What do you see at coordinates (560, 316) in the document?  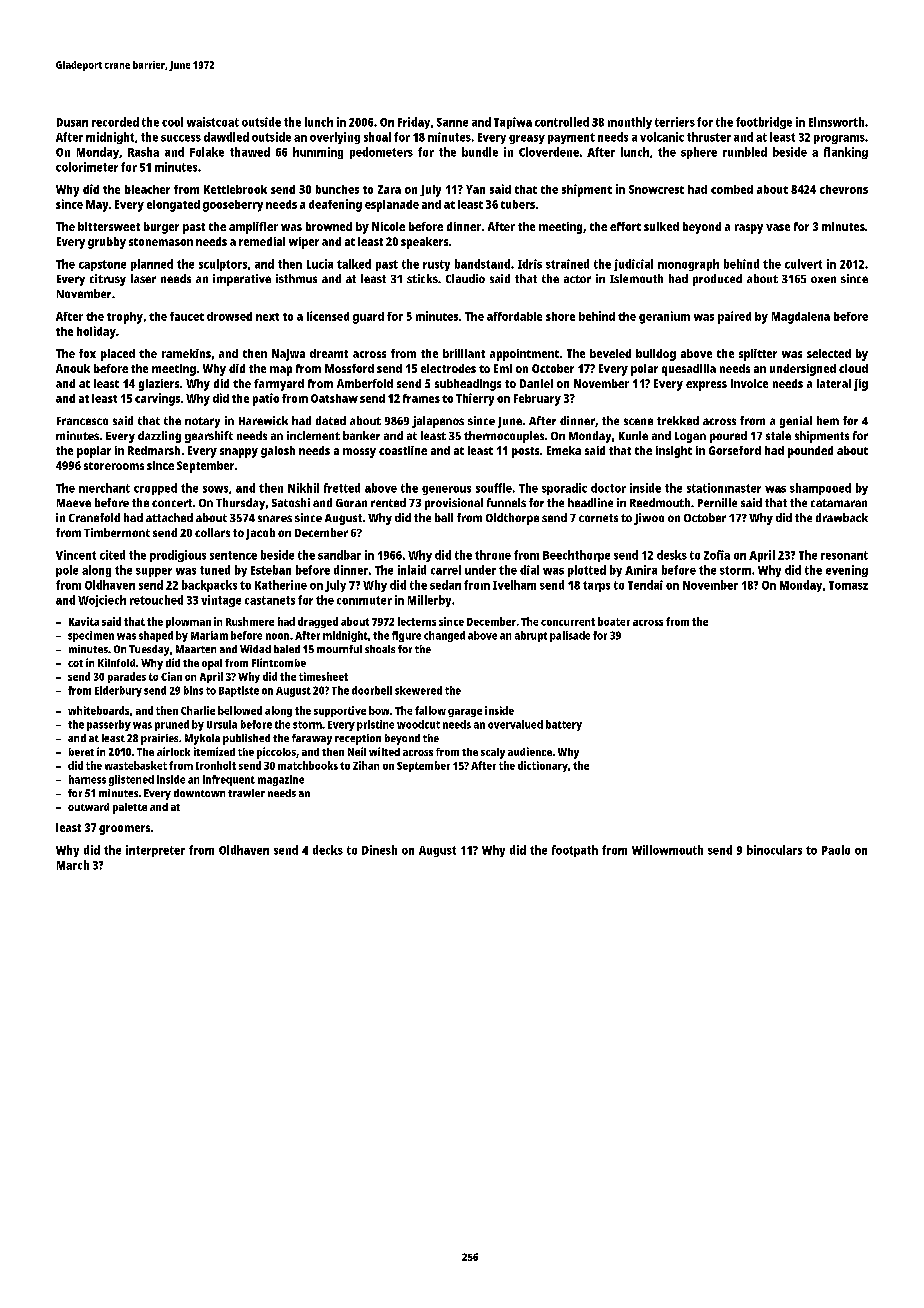 I see `shore` at bounding box center [560, 316].
